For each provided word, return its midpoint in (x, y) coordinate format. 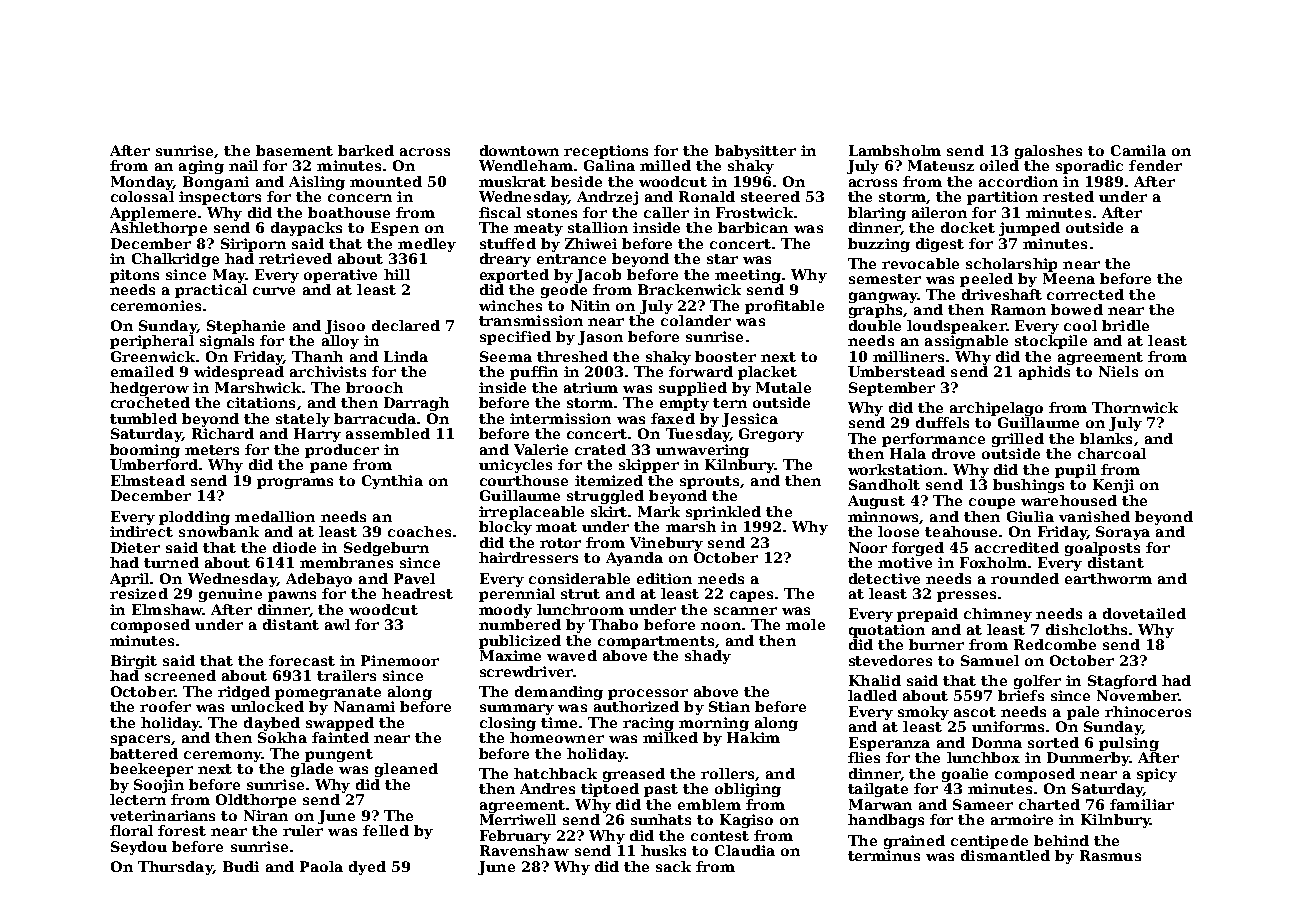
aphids (1044, 373)
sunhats (661, 819)
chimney (998, 615)
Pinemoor (400, 660)
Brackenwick (689, 289)
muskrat (512, 181)
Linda (406, 356)
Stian (729, 706)
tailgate (878, 790)
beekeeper (151, 770)
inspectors (220, 198)
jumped (1029, 229)
